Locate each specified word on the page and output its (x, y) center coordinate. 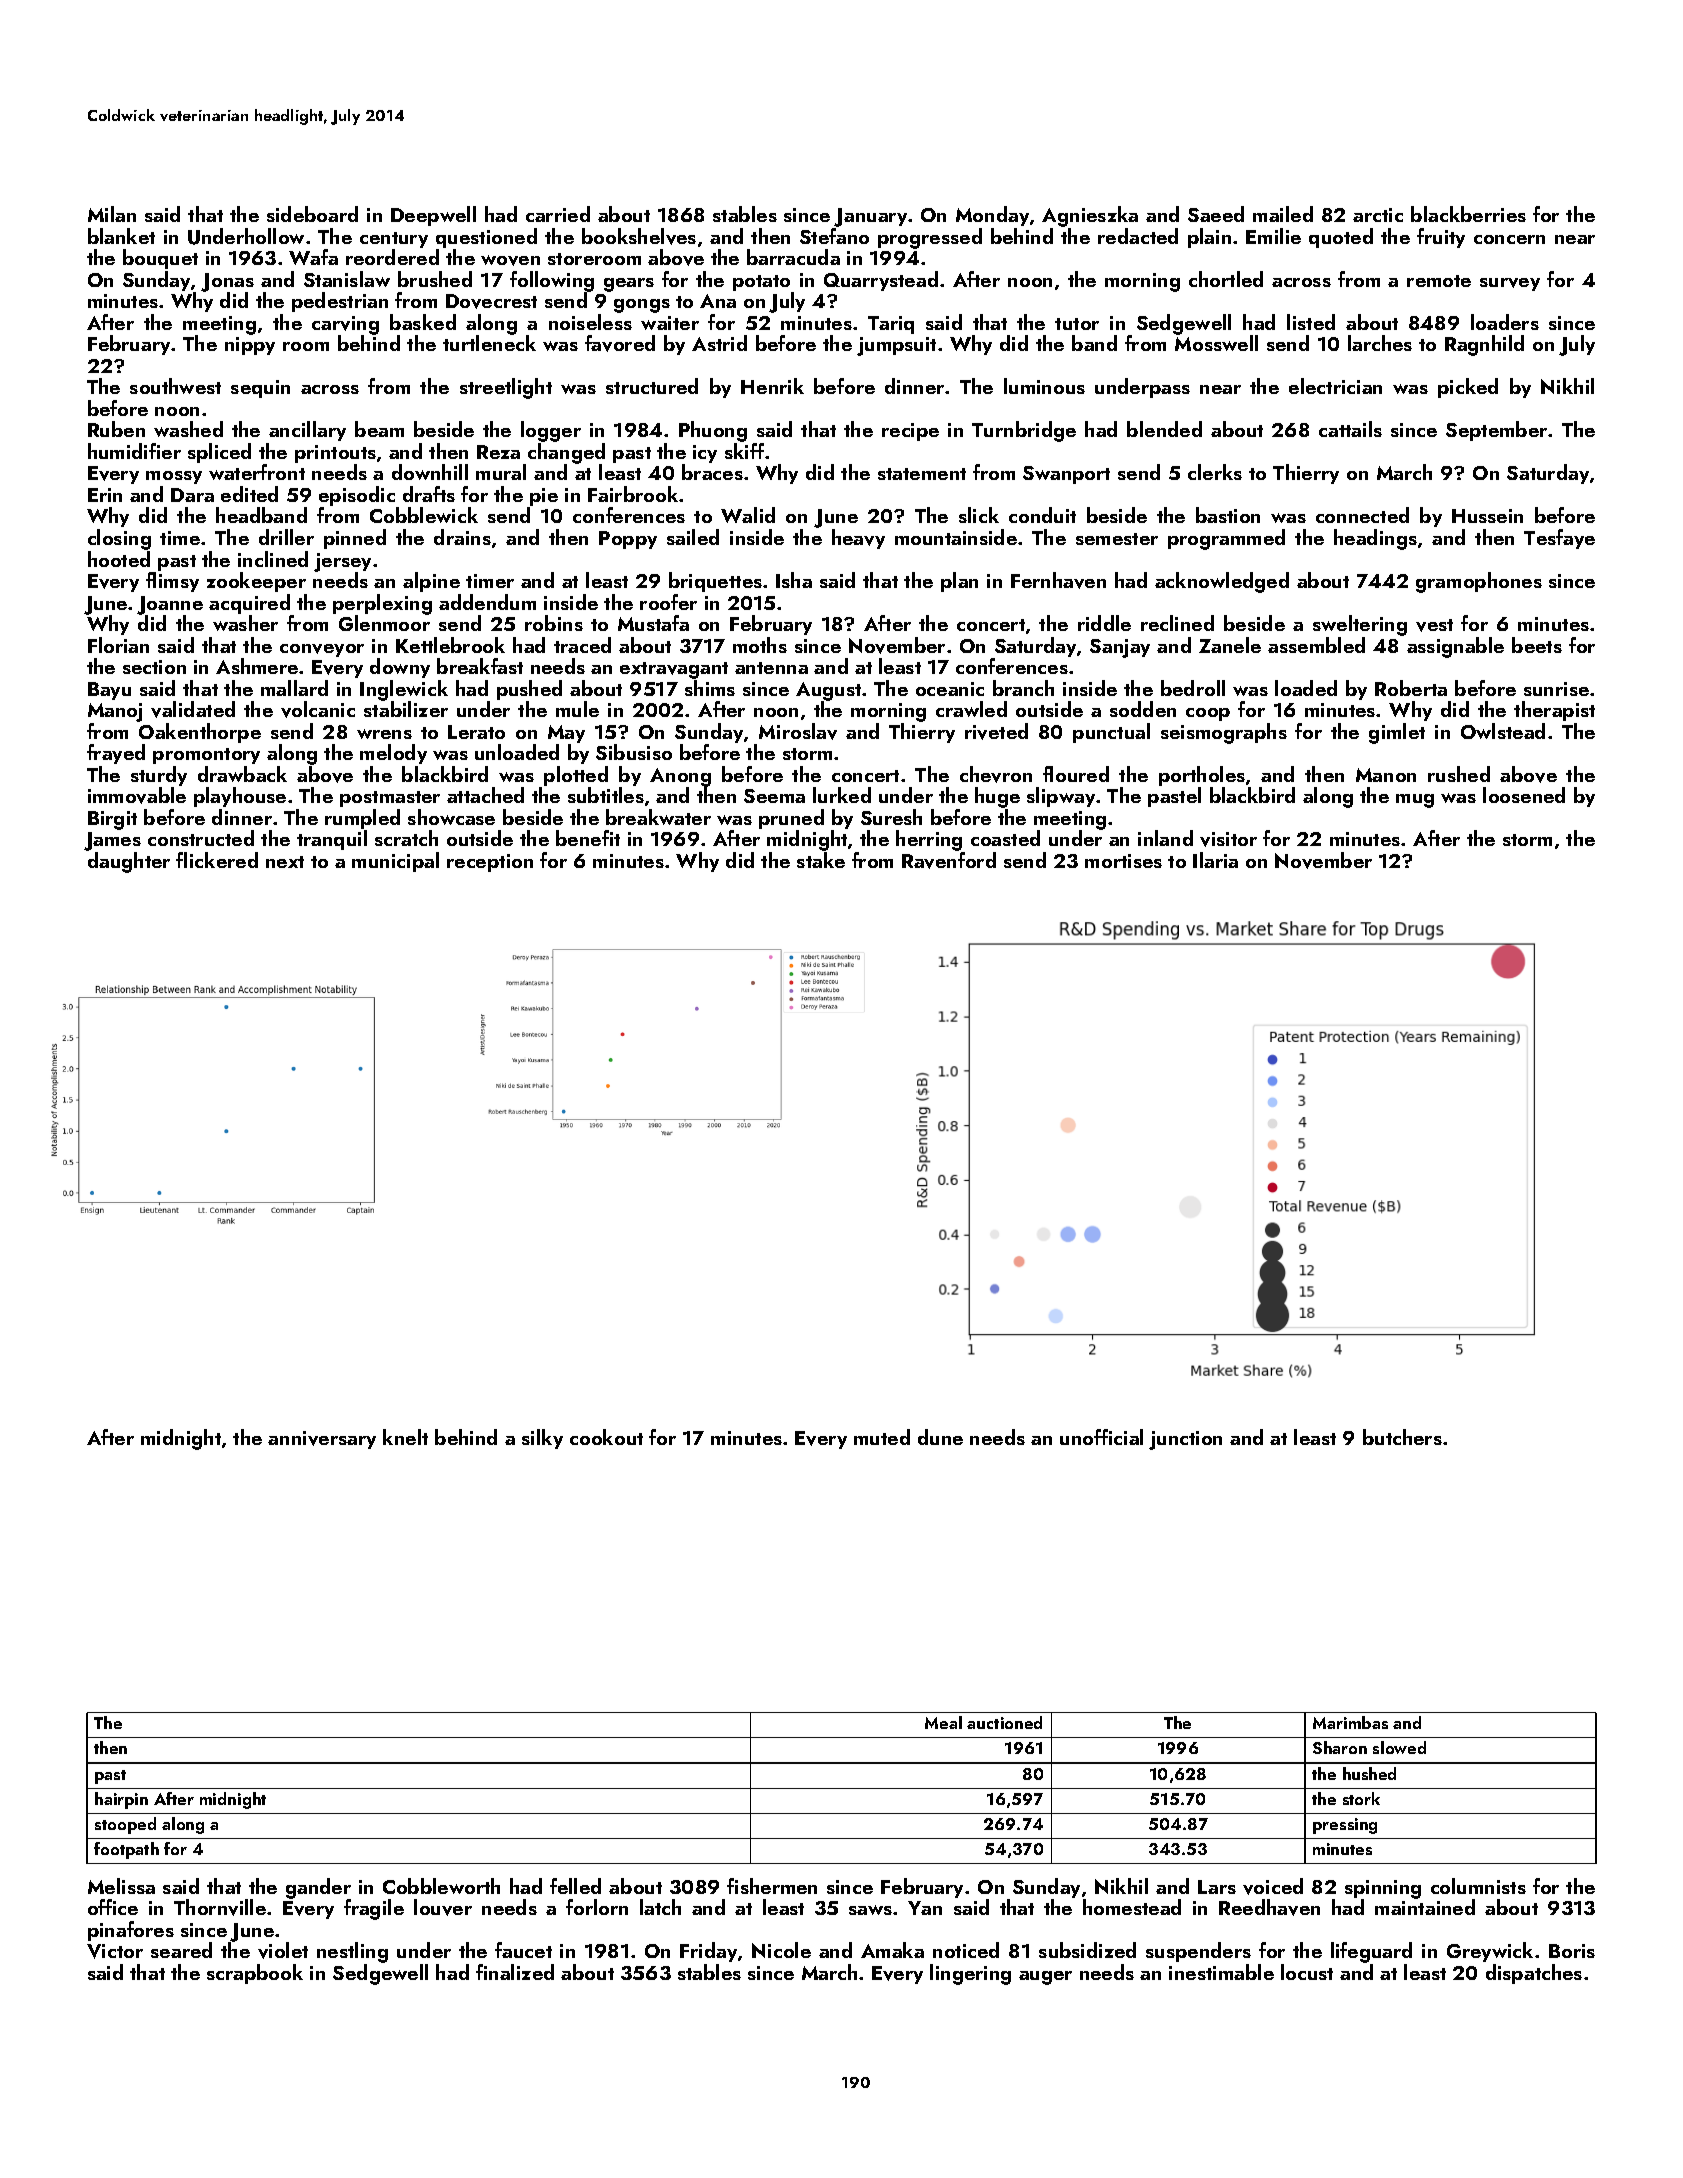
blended (1164, 429)
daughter (129, 862)
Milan (112, 214)
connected (1362, 515)
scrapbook (255, 1974)
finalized (515, 1972)
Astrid (719, 343)
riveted (996, 731)
